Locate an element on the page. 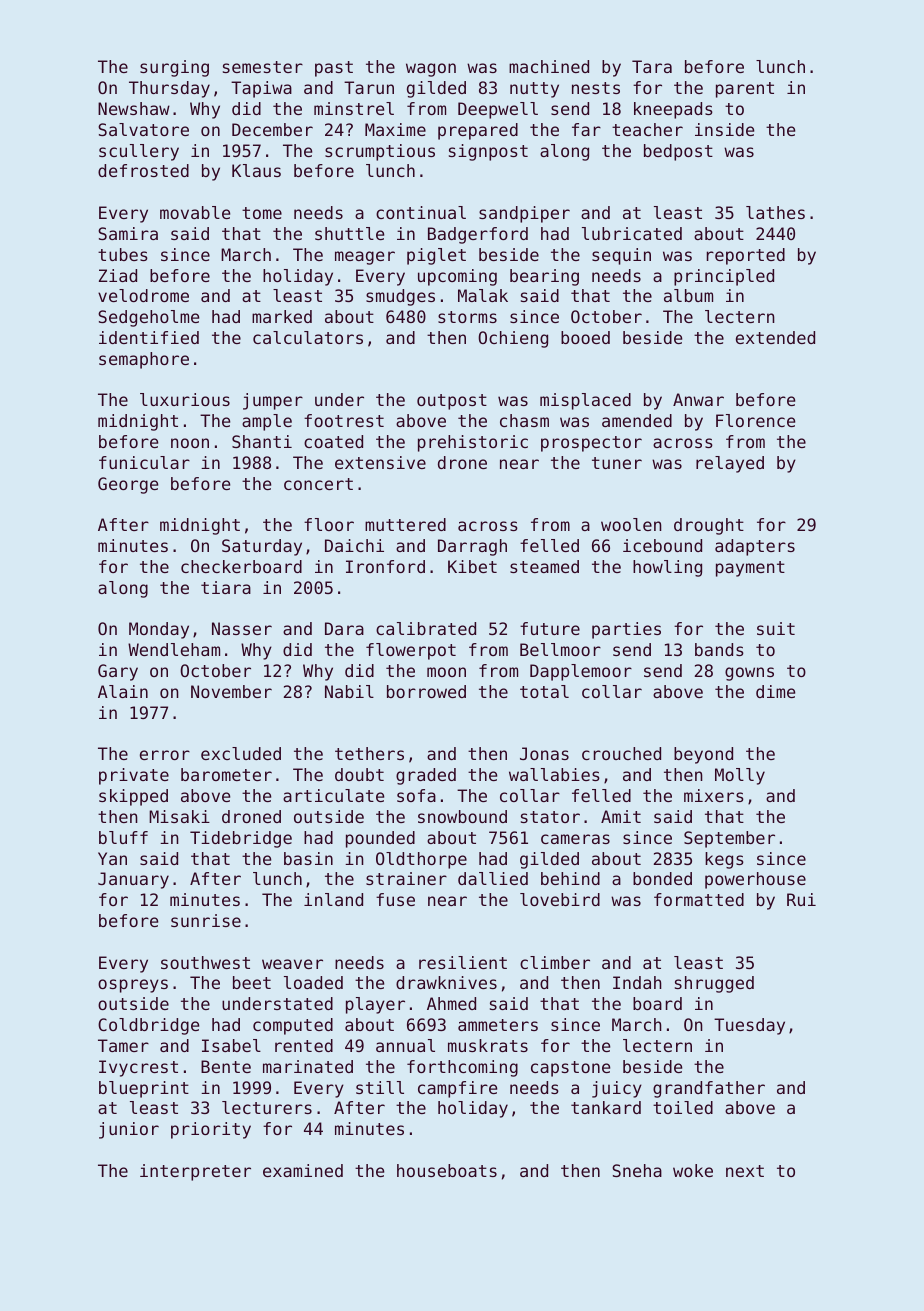 The height and width of the page is (1311, 924). bonded is located at coordinates (662, 878).
